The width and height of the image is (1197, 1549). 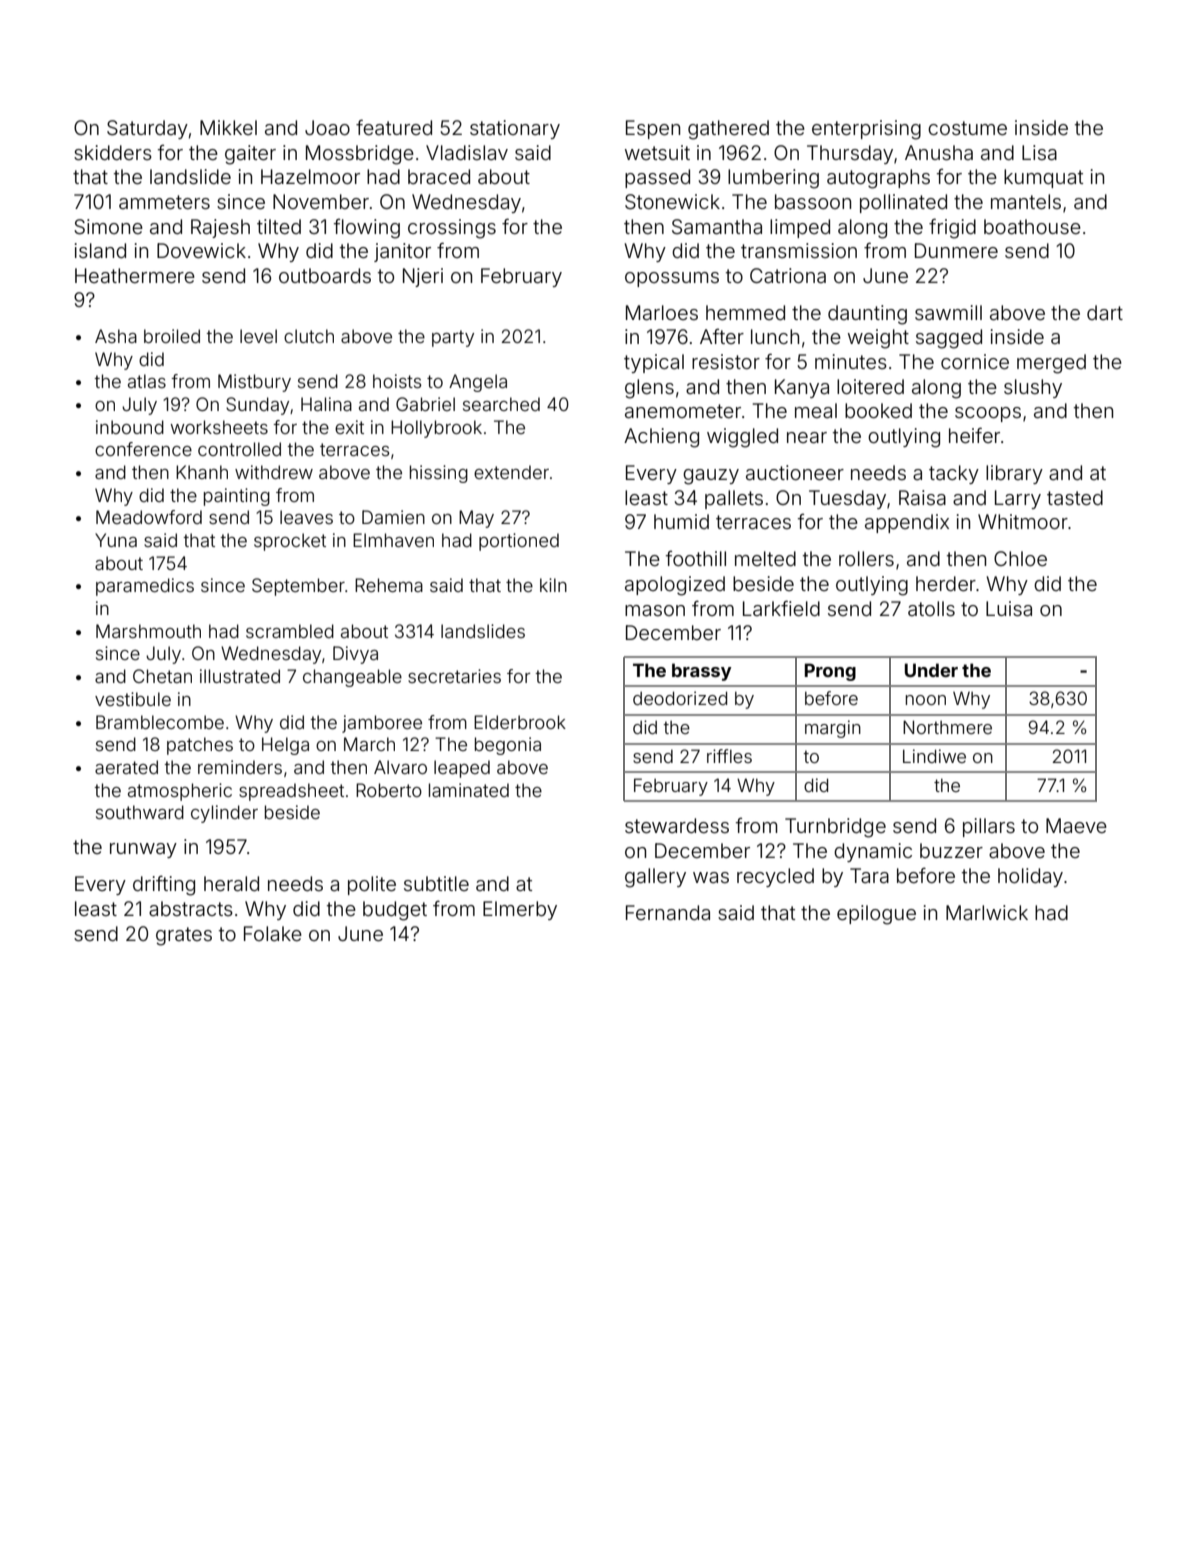 I want to click on gaiter, so click(x=250, y=155).
